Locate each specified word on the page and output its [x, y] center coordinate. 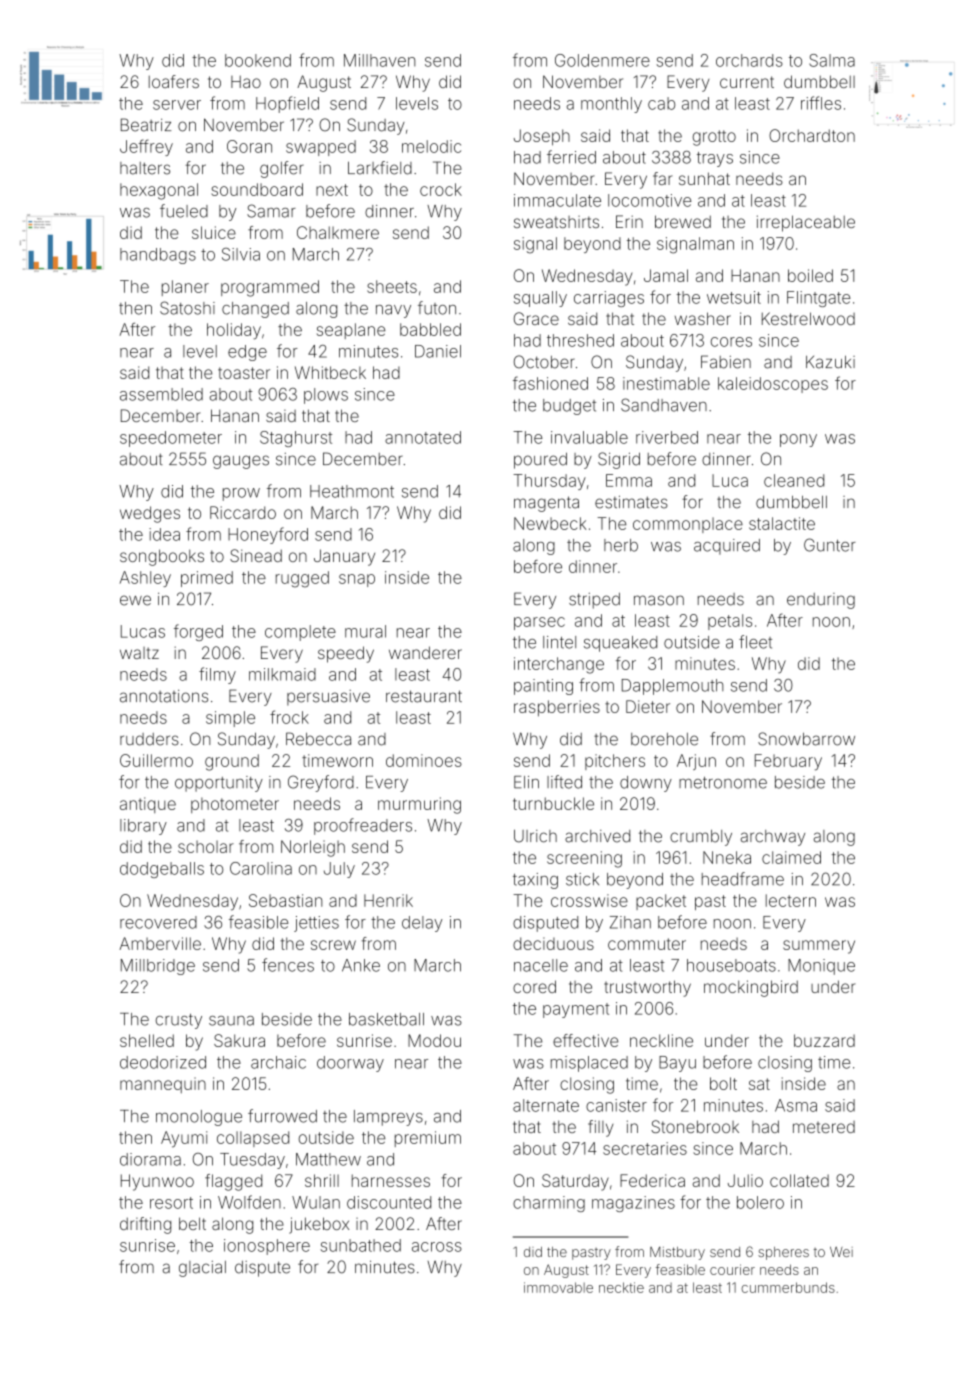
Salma [832, 60]
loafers [174, 81]
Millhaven [379, 60]
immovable [558, 1287]
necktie [621, 1287]
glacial [202, 1269]
